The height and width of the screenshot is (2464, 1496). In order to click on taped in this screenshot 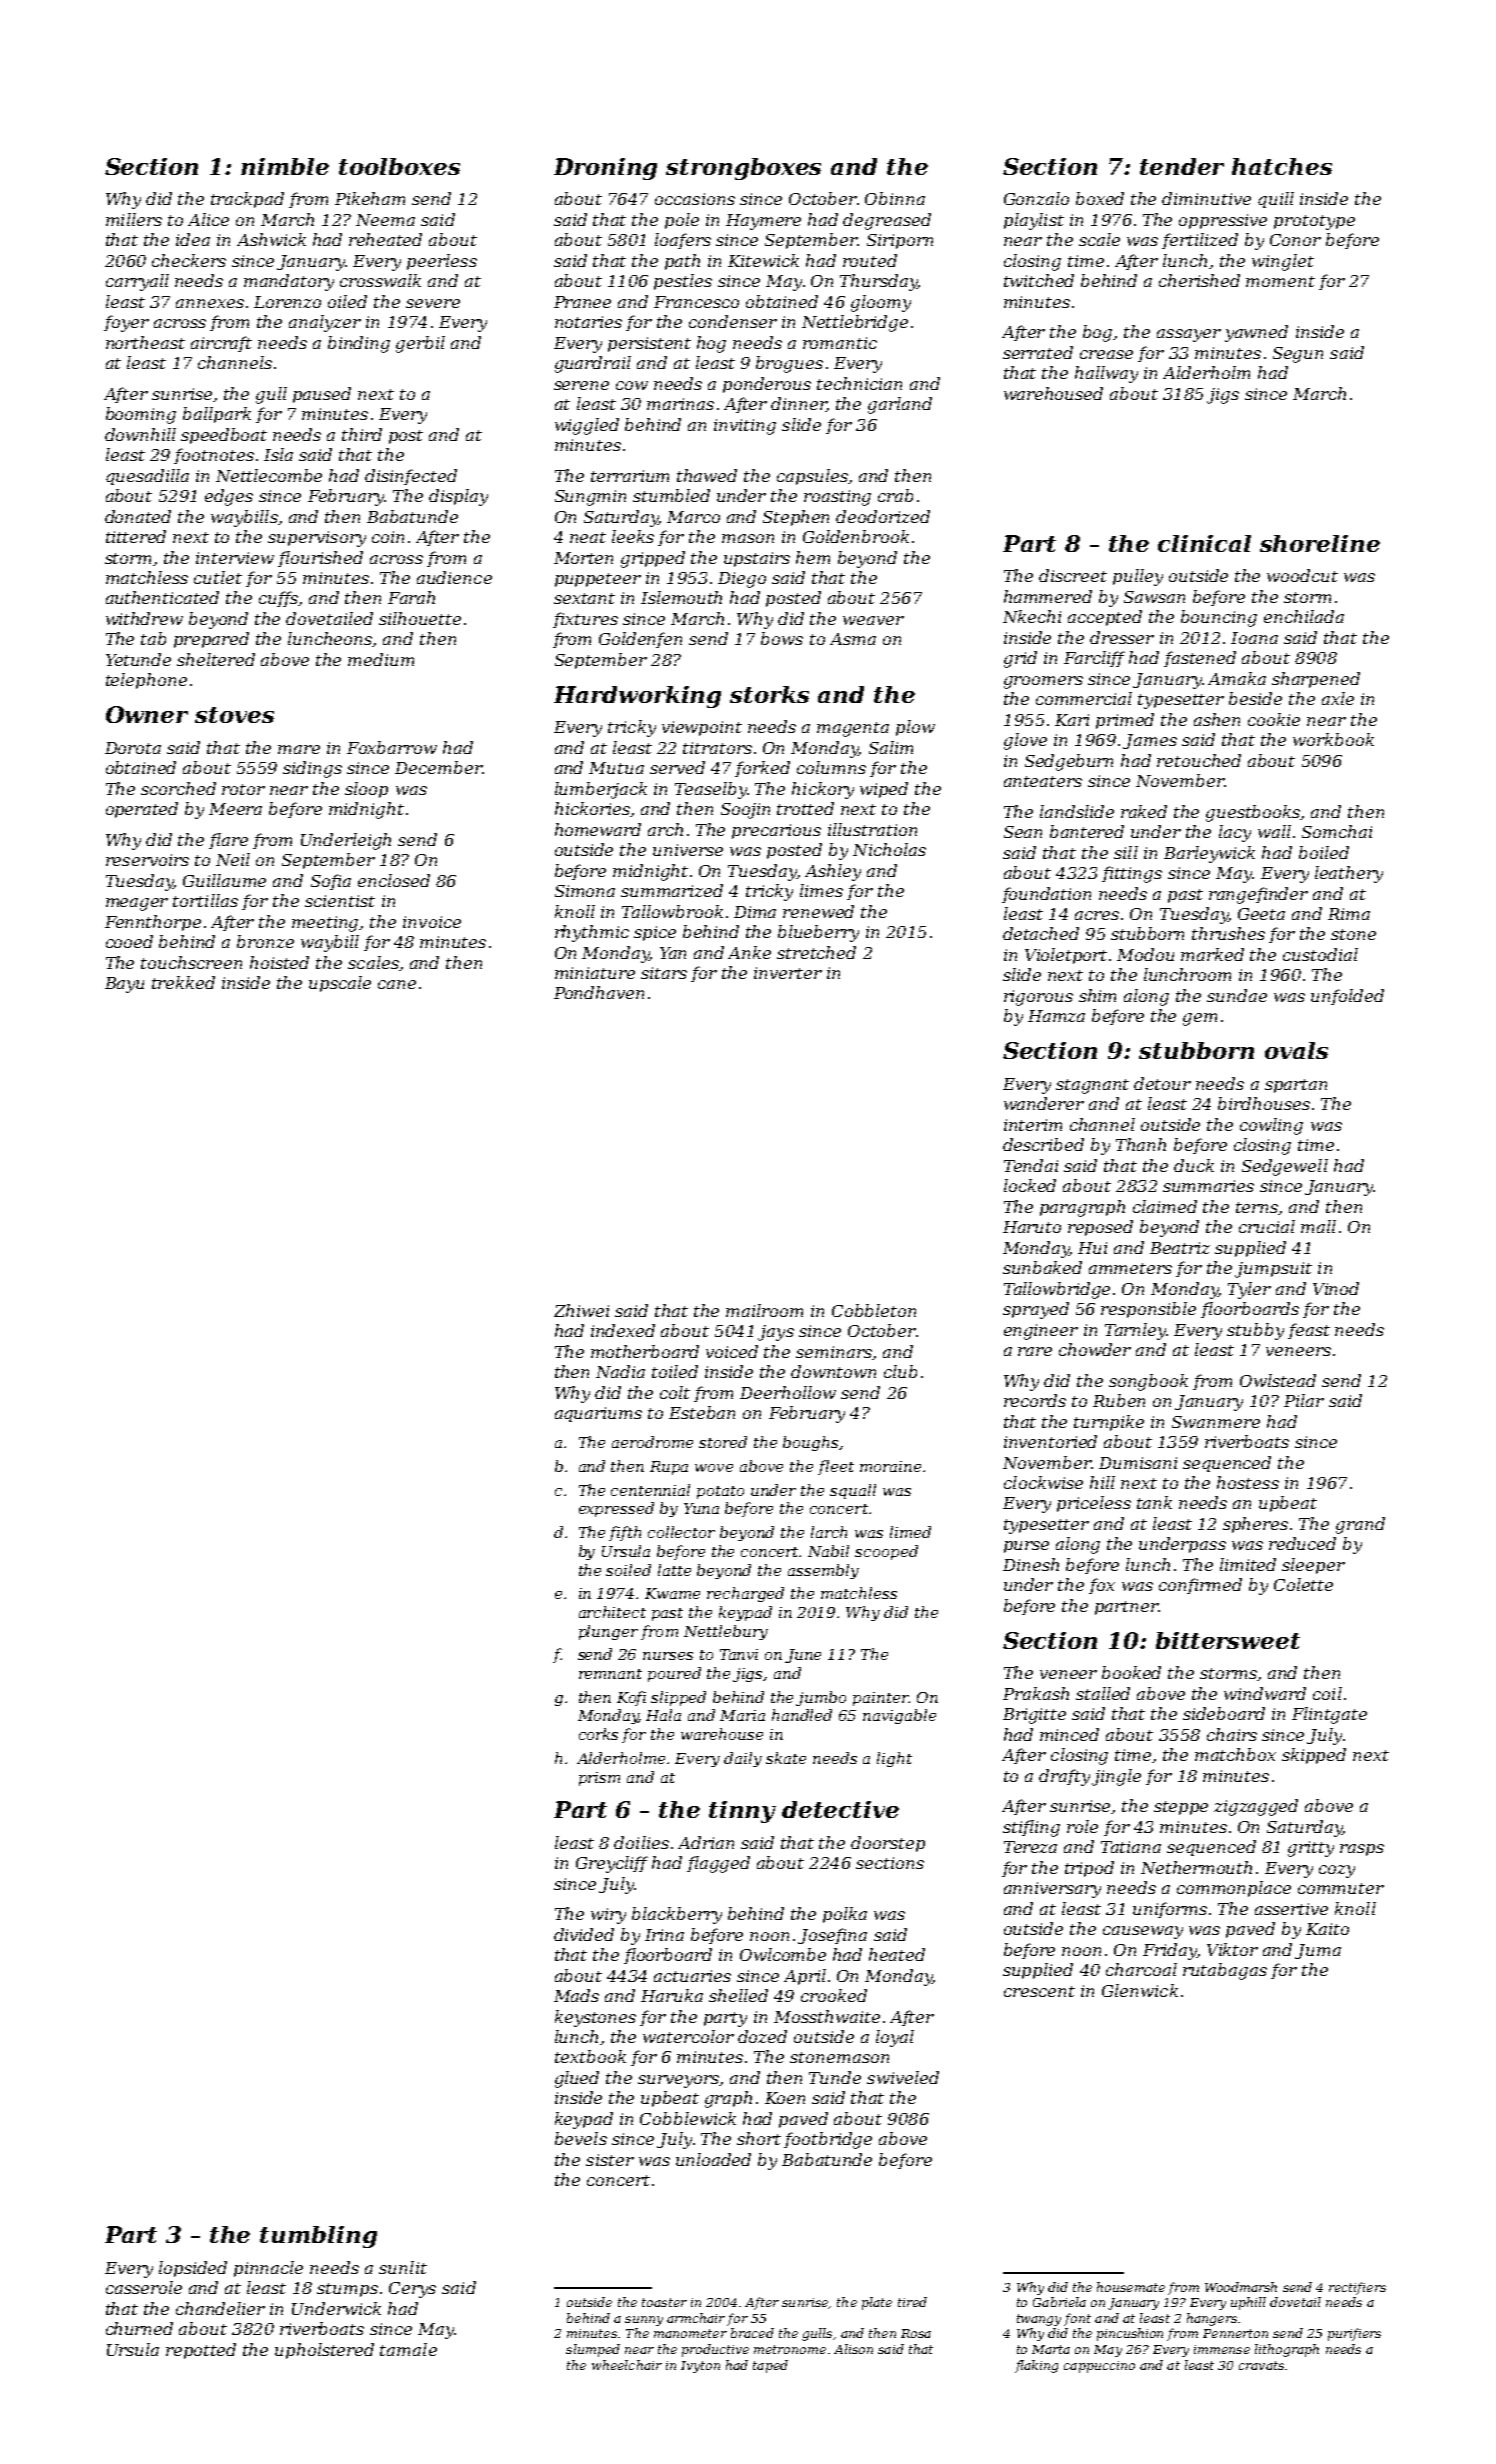, I will do `click(770, 2366)`.
